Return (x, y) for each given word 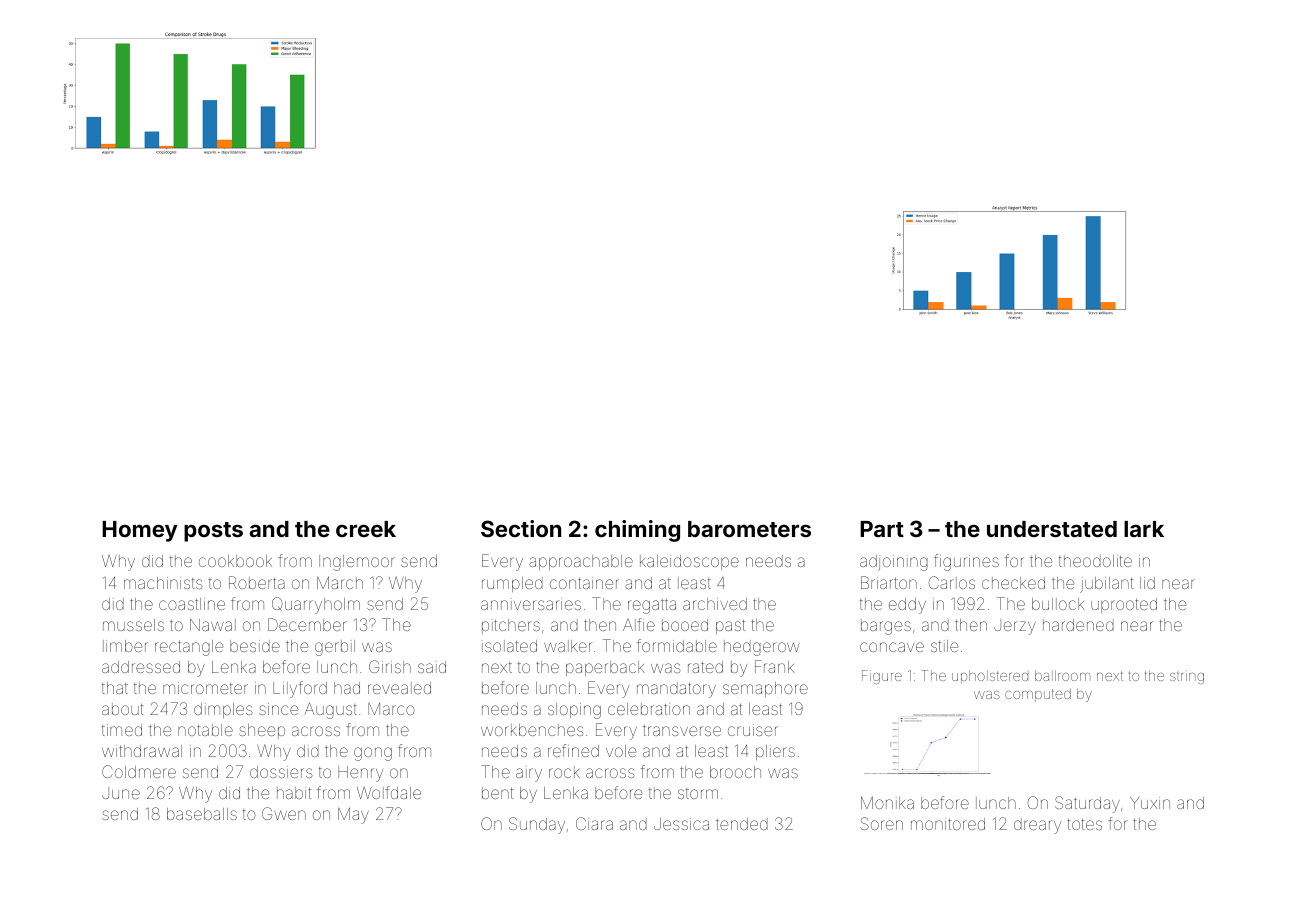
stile (944, 646)
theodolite (1095, 561)
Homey (140, 531)
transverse (682, 730)
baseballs (202, 814)
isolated (509, 646)
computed (1038, 695)
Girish (390, 666)
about (123, 709)
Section (521, 528)
